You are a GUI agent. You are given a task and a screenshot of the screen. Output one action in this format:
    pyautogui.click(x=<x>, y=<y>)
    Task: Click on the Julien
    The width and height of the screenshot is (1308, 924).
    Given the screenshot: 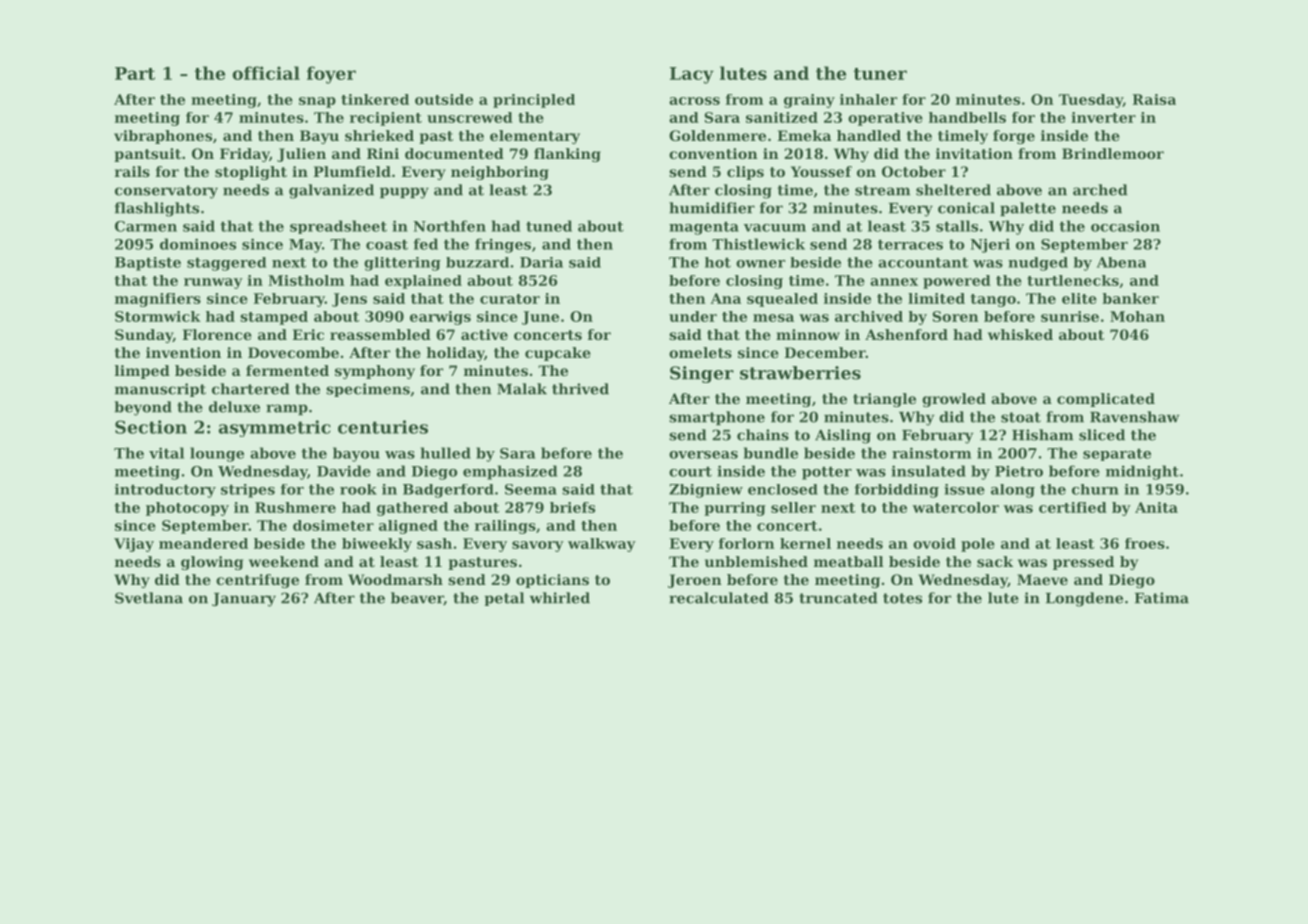 What is the action you would take?
    pyautogui.click(x=301, y=155)
